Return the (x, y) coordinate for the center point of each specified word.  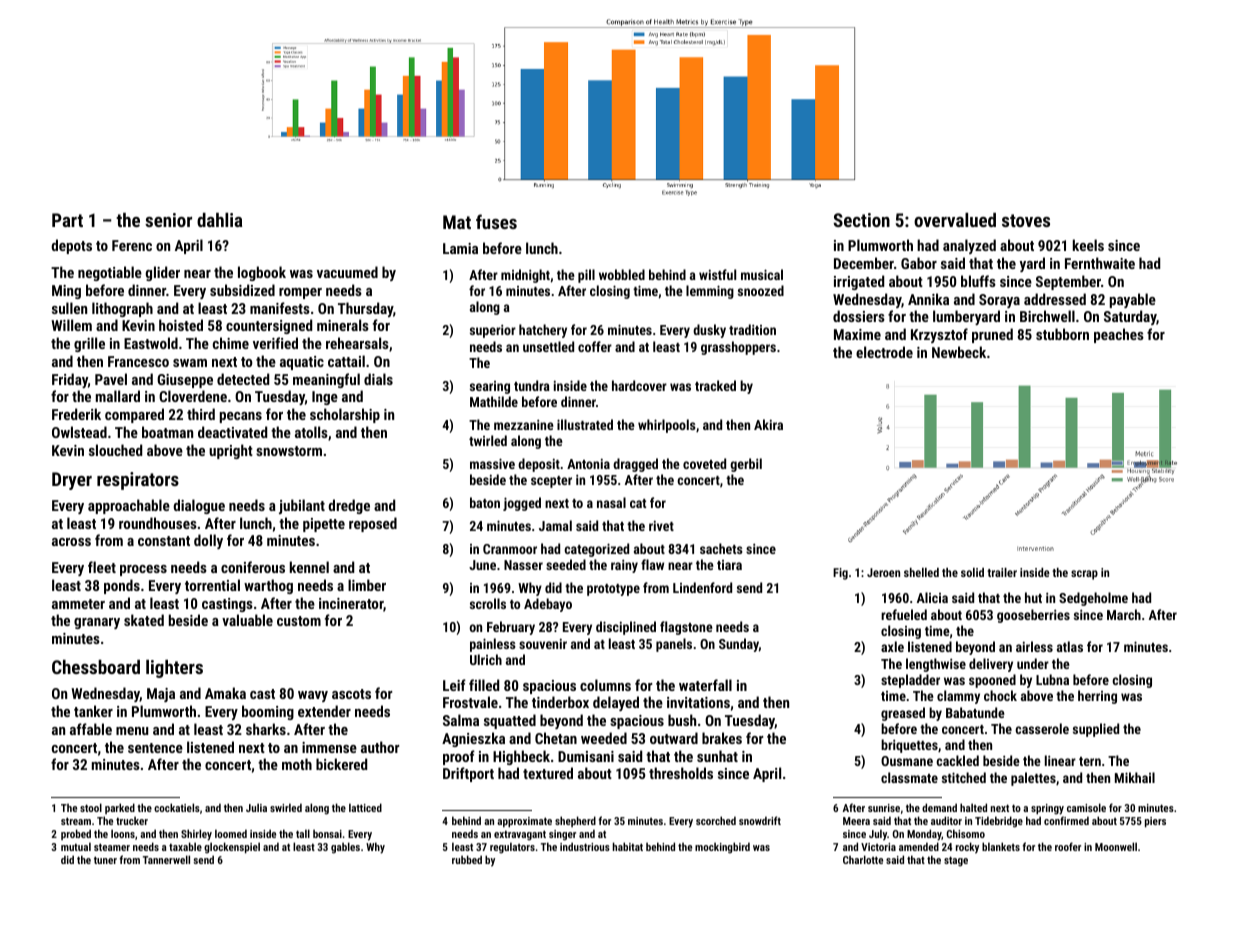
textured (548, 773)
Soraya (999, 301)
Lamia (460, 248)
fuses (496, 221)
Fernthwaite (1100, 263)
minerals (343, 325)
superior (493, 331)
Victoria (878, 847)
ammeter (78, 604)
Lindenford (702, 587)
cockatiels (177, 807)
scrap (1084, 575)
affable (91, 729)
